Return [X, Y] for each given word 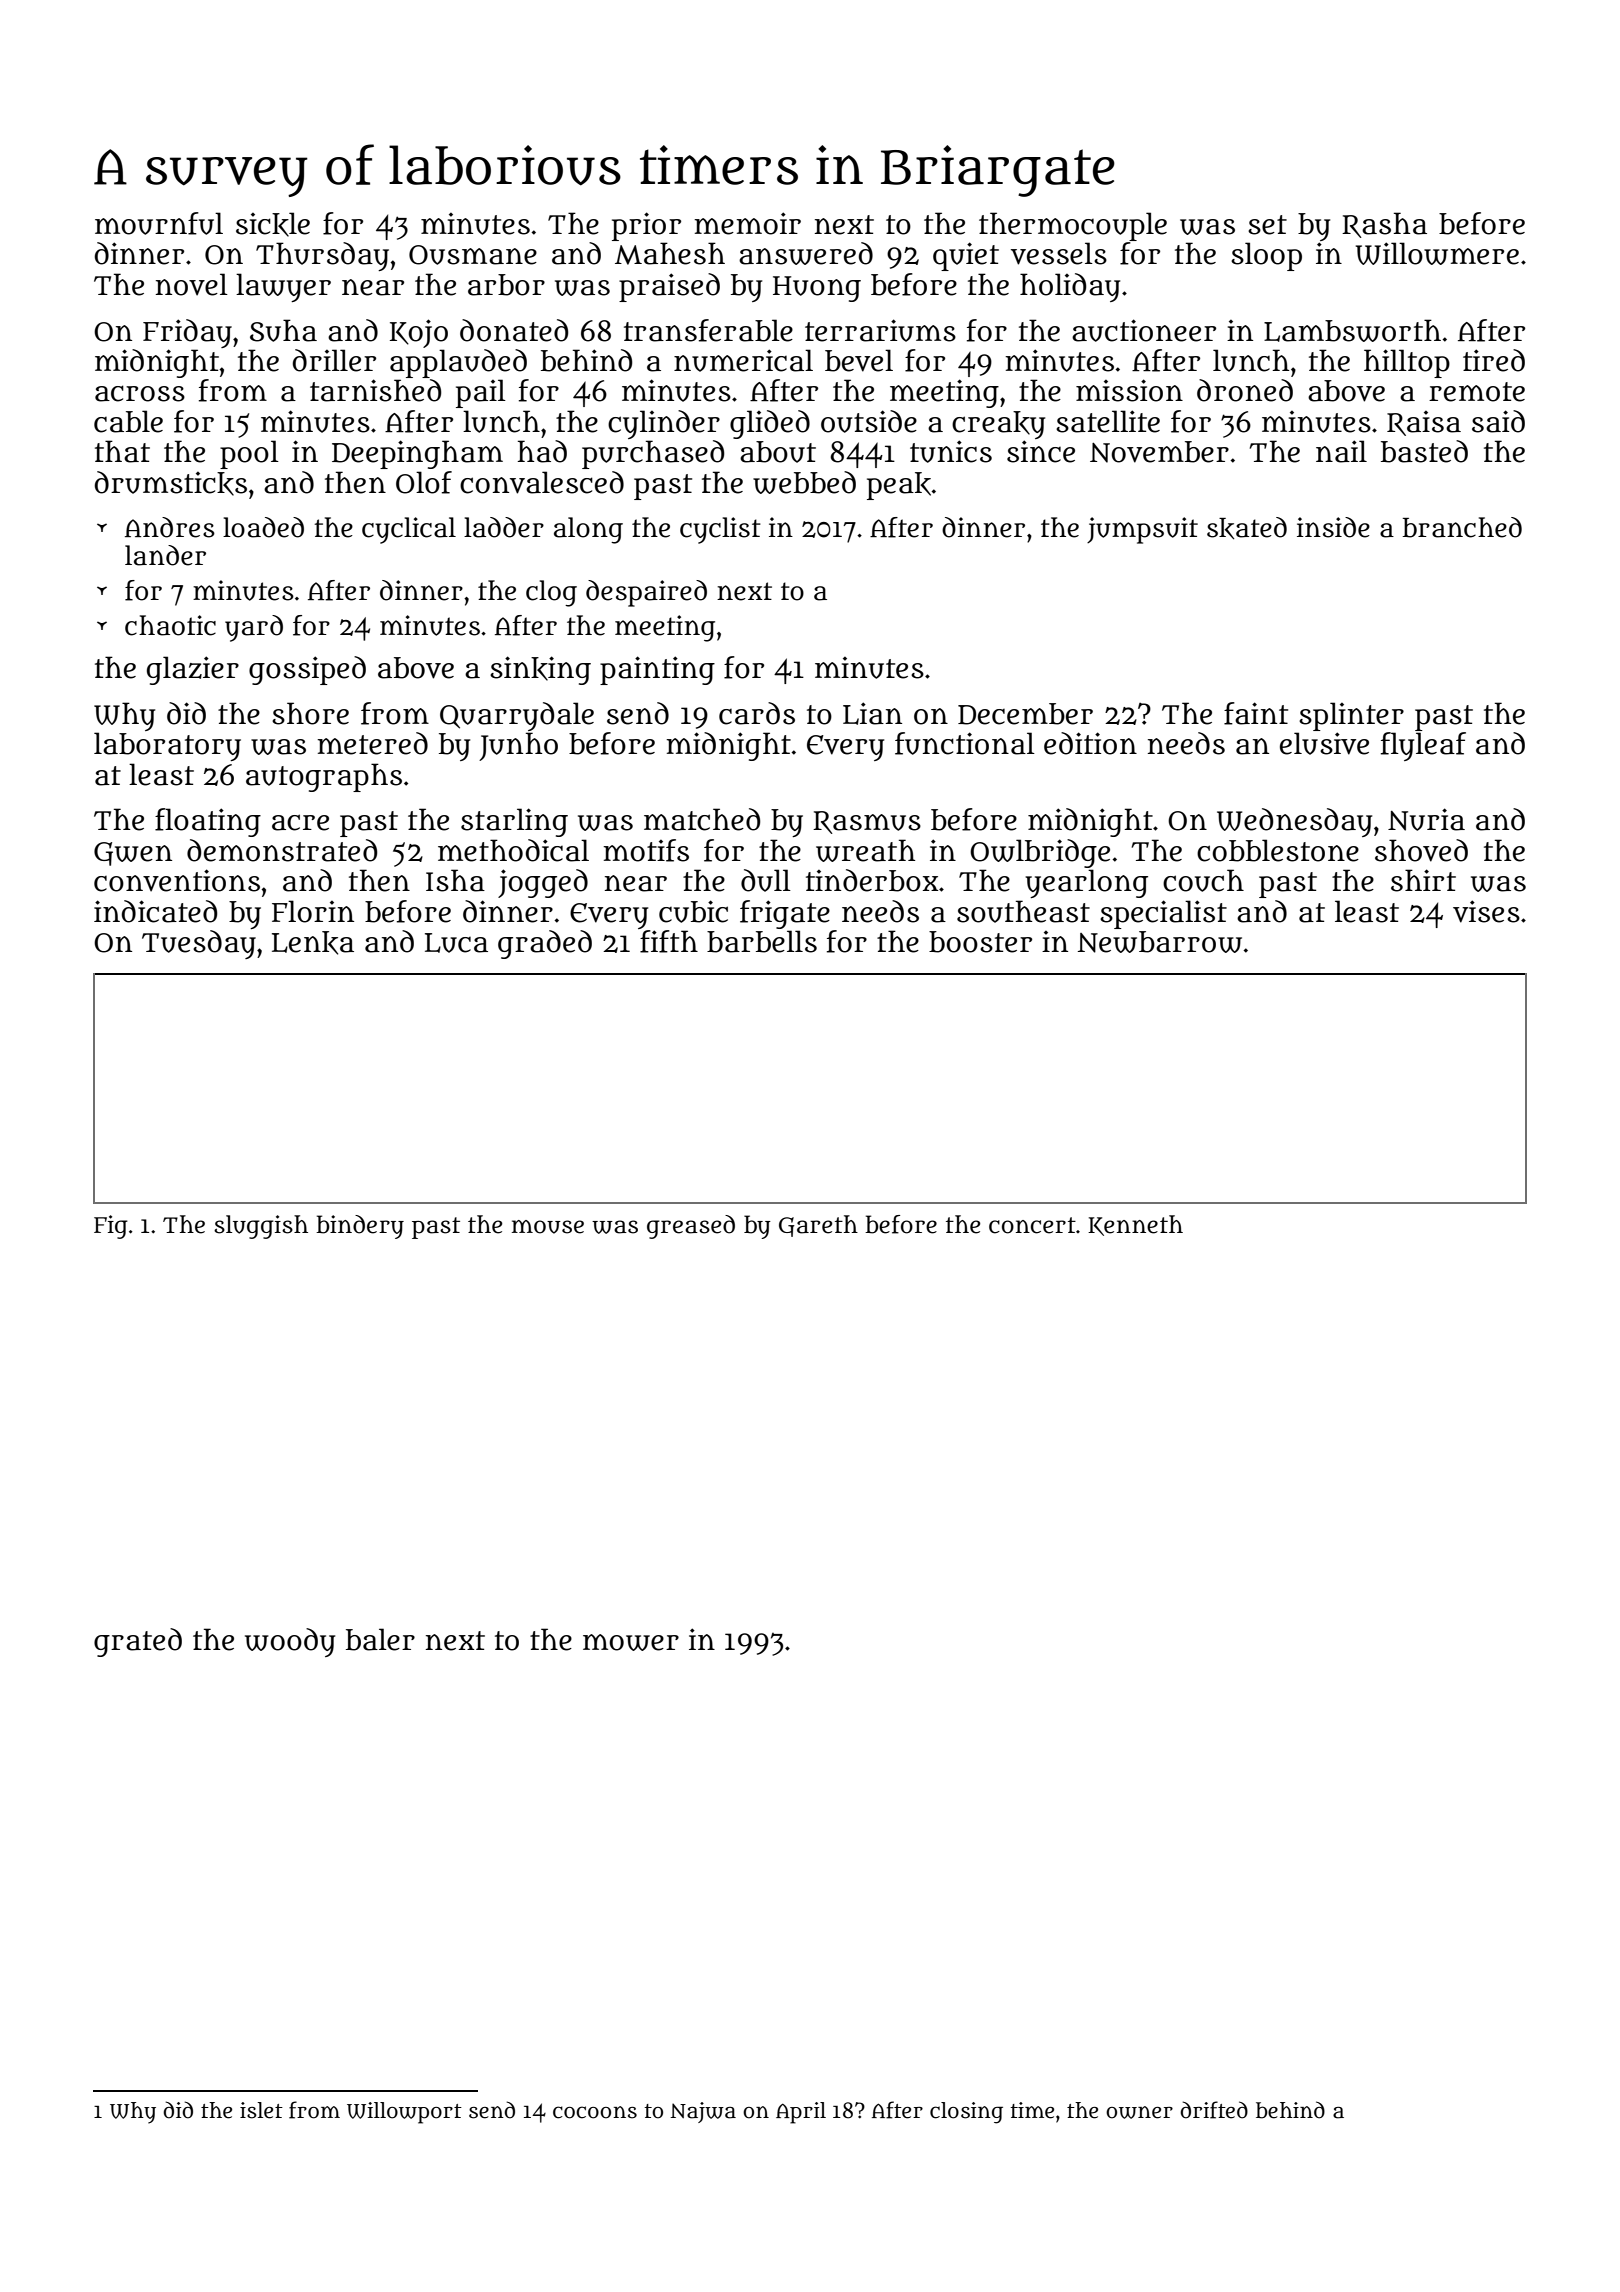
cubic [693, 911]
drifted [1214, 2110]
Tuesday [199, 944]
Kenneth [1135, 1225]
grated [138, 1642]
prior [646, 226]
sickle [273, 224]
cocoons [595, 2112]
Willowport [404, 2113]
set [1267, 225]
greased [691, 1227]
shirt [1423, 880]
